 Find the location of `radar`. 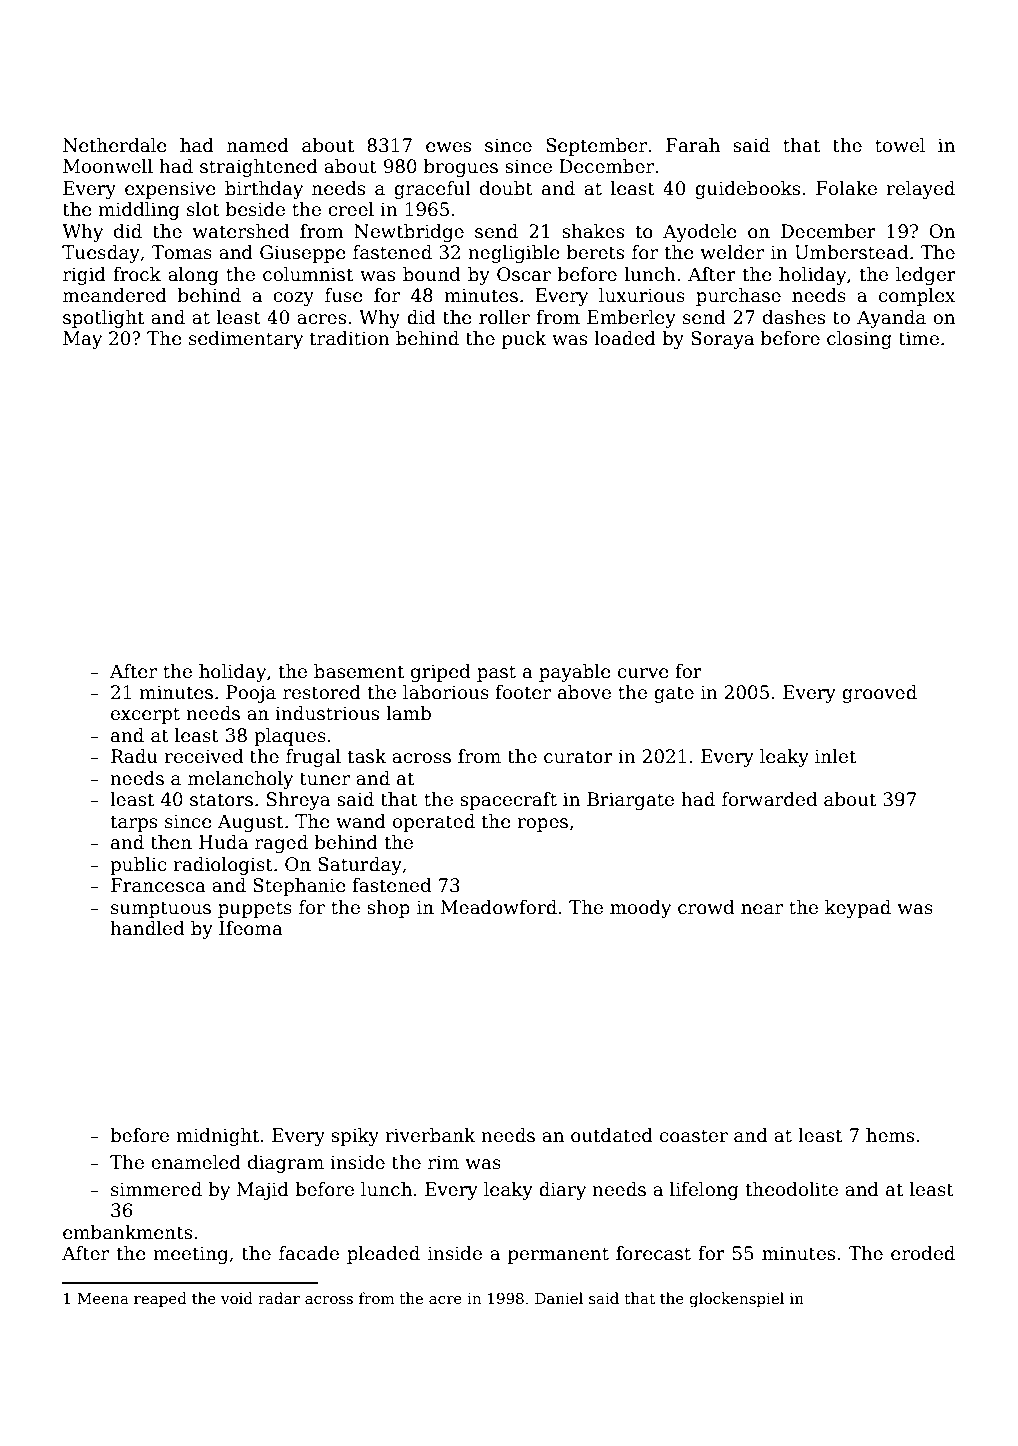

radar is located at coordinates (279, 1298).
